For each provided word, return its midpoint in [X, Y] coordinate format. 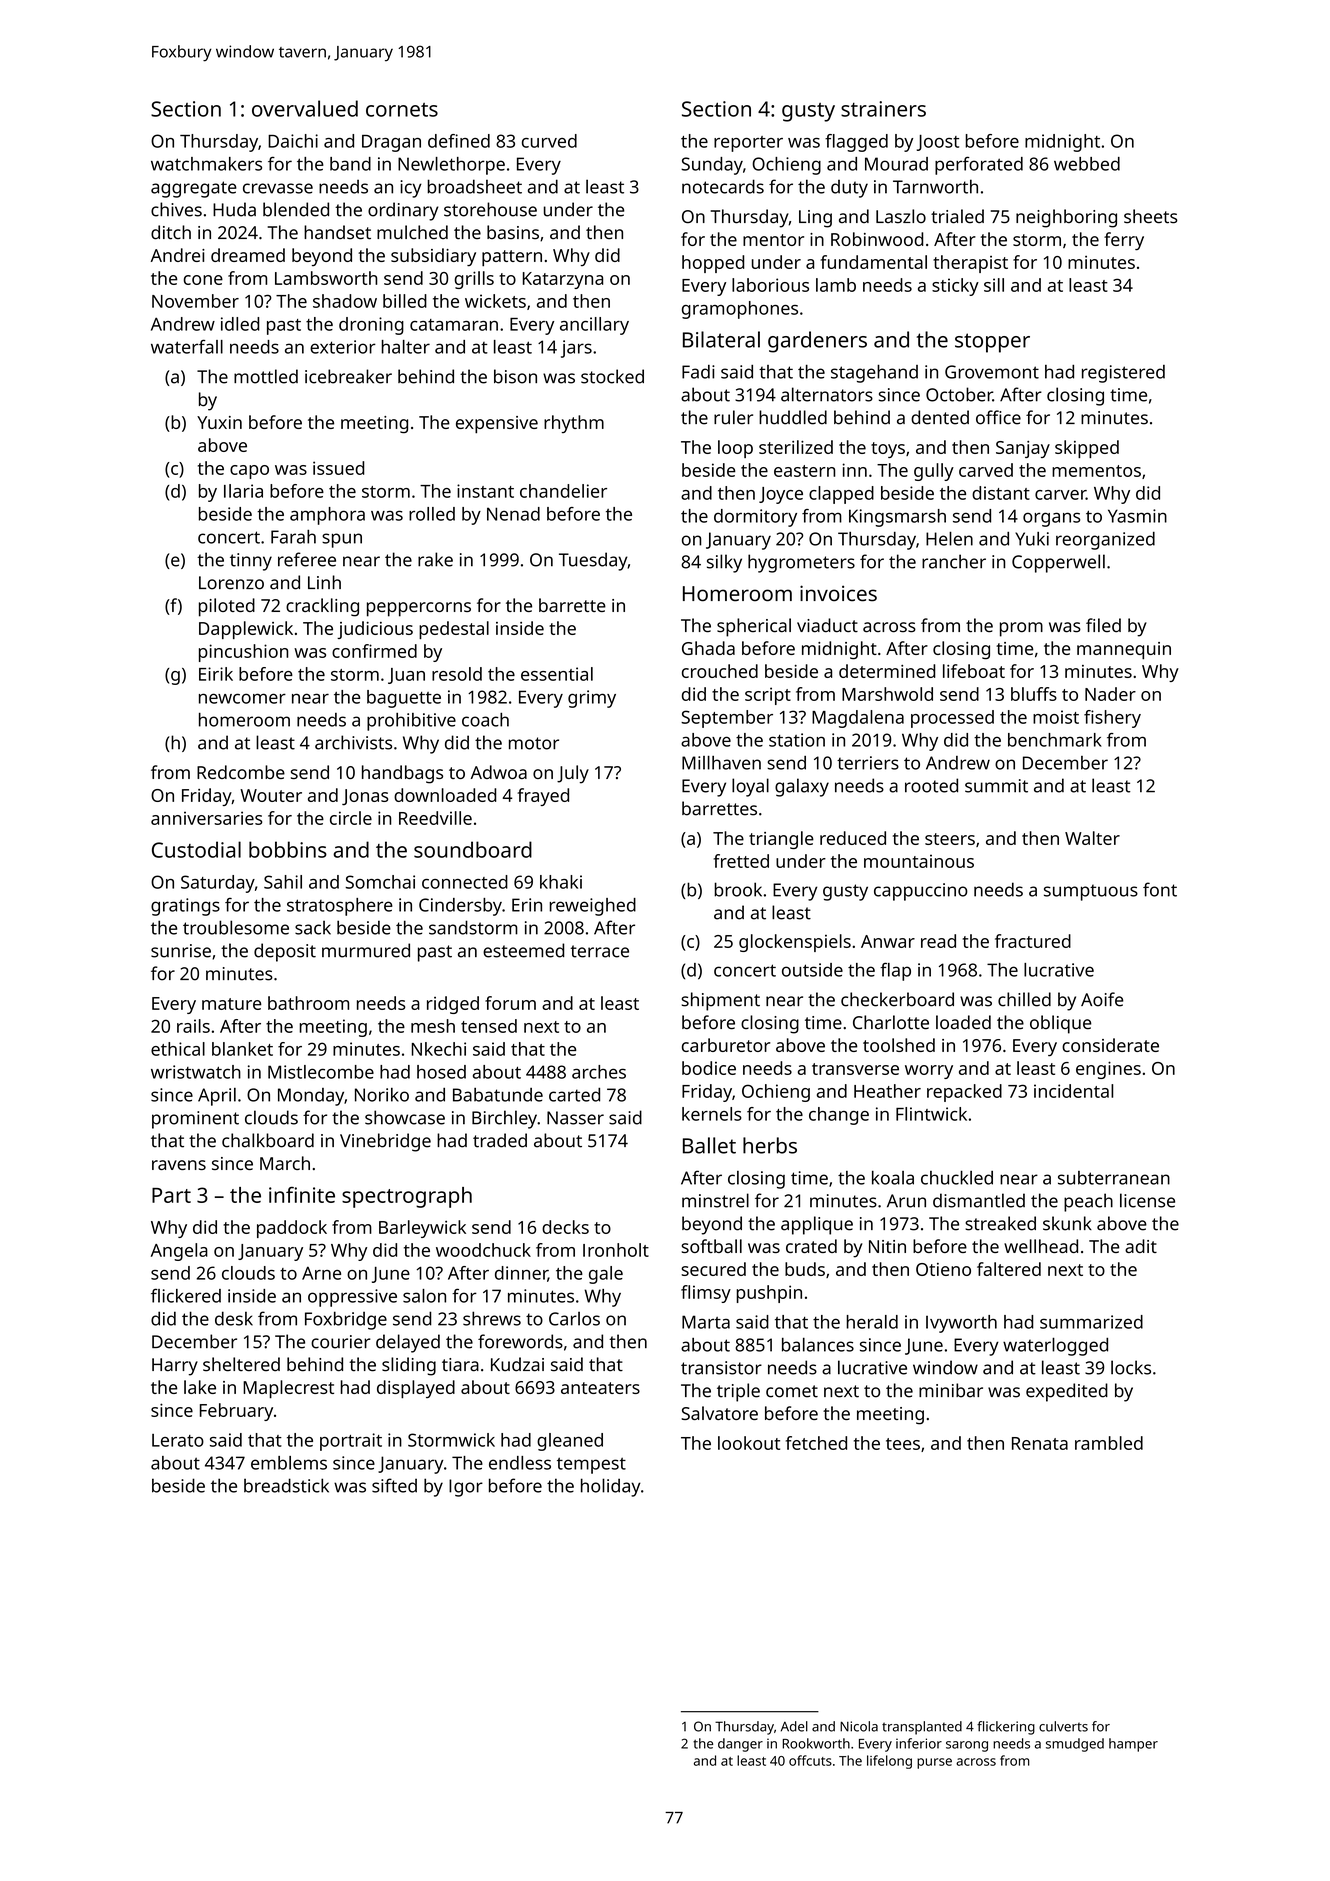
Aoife [1102, 999]
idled [240, 324]
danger [740, 1745]
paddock [292, 1229]
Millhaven [721, 763]
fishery [1112, 719]
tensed [489, 1026]
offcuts [810, 1760]
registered [1123, 374]
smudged [1075, 1745]
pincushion [243, 653]
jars [576, 349]
